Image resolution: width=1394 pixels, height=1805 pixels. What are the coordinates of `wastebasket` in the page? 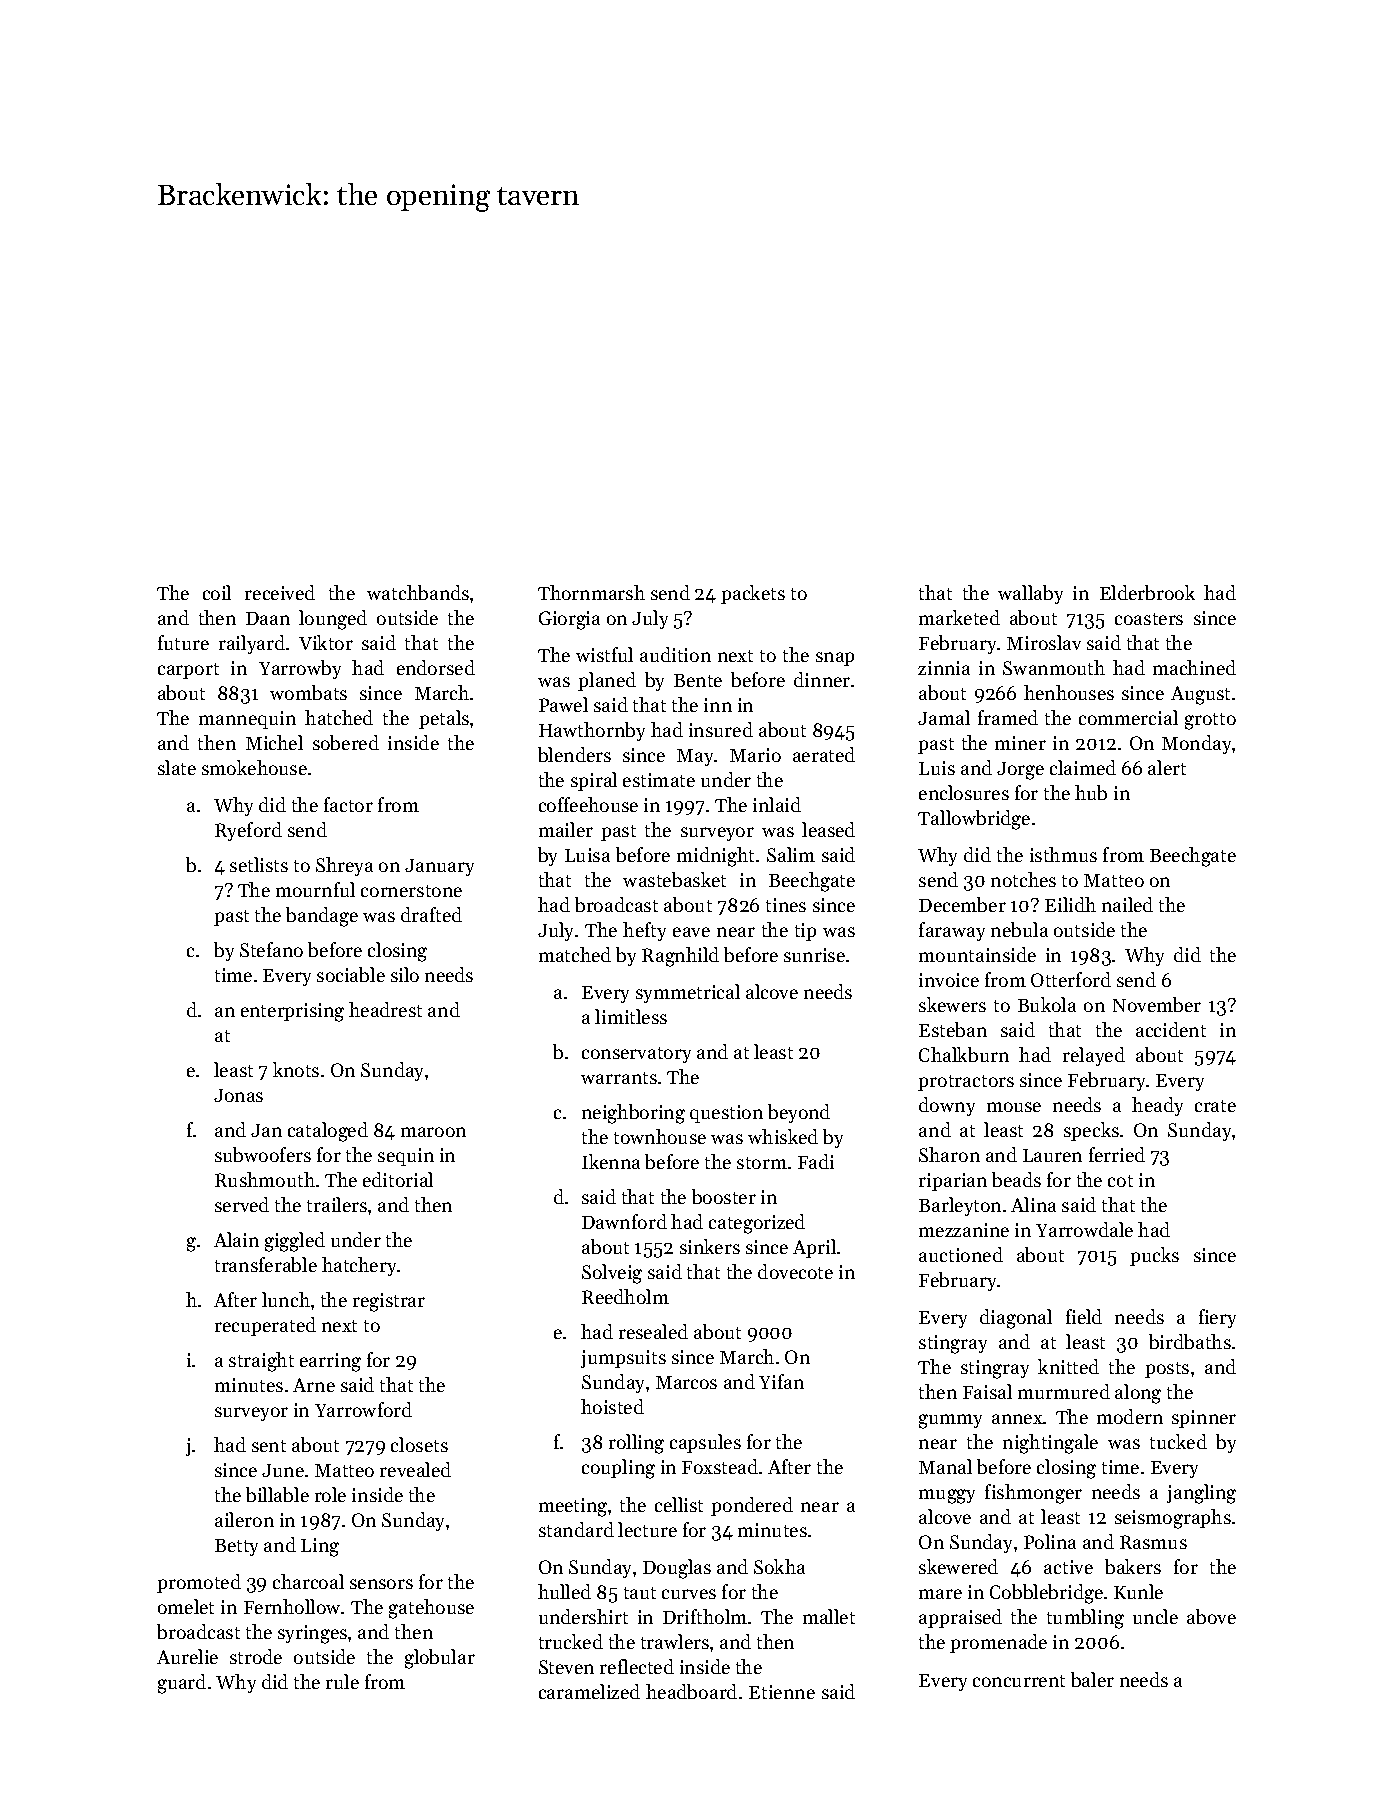 It's located at (674, 879).
